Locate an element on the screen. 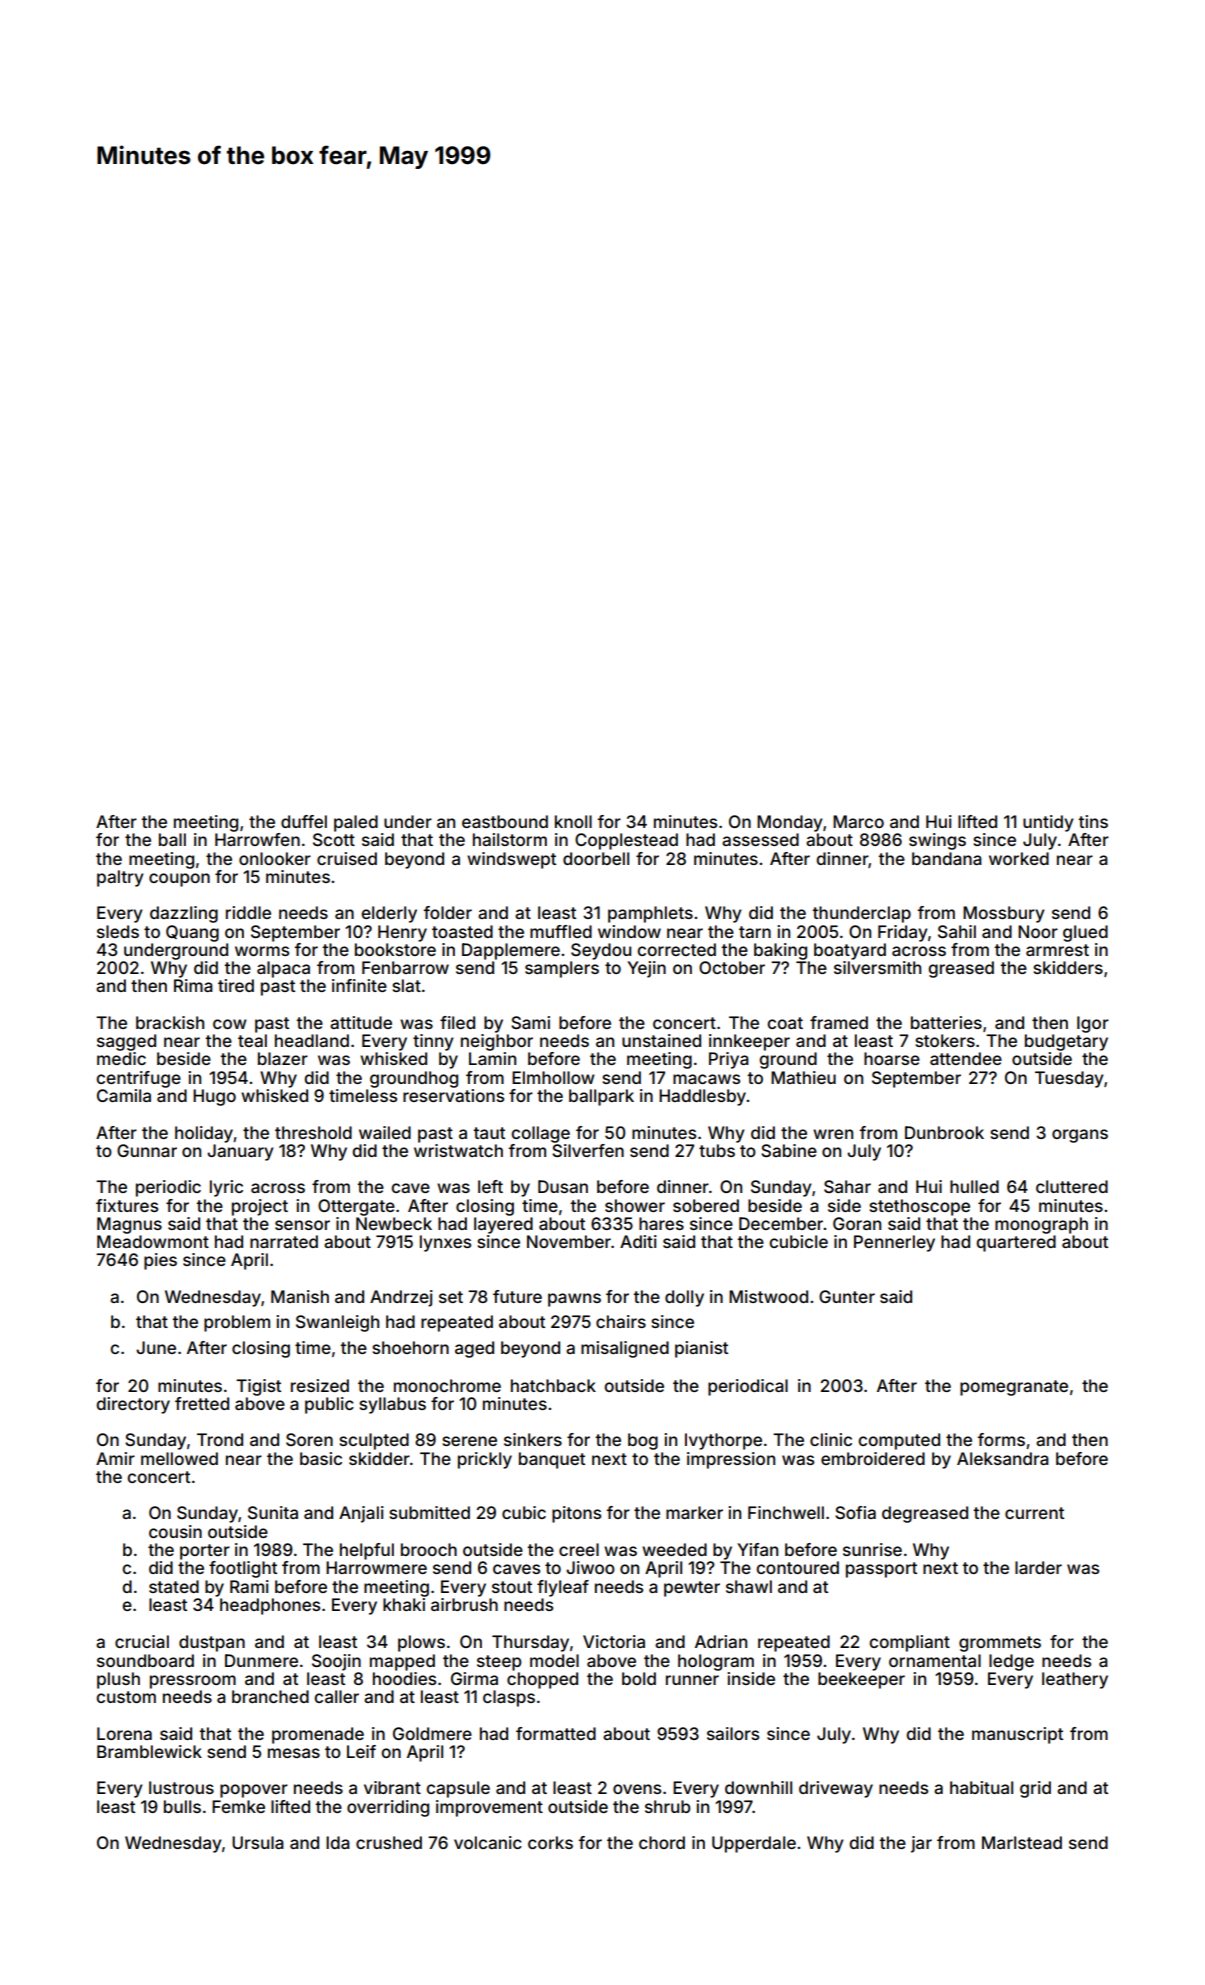 This screenshot has width=1205, height=1985. Monday is located at coordinates (790, 823).
